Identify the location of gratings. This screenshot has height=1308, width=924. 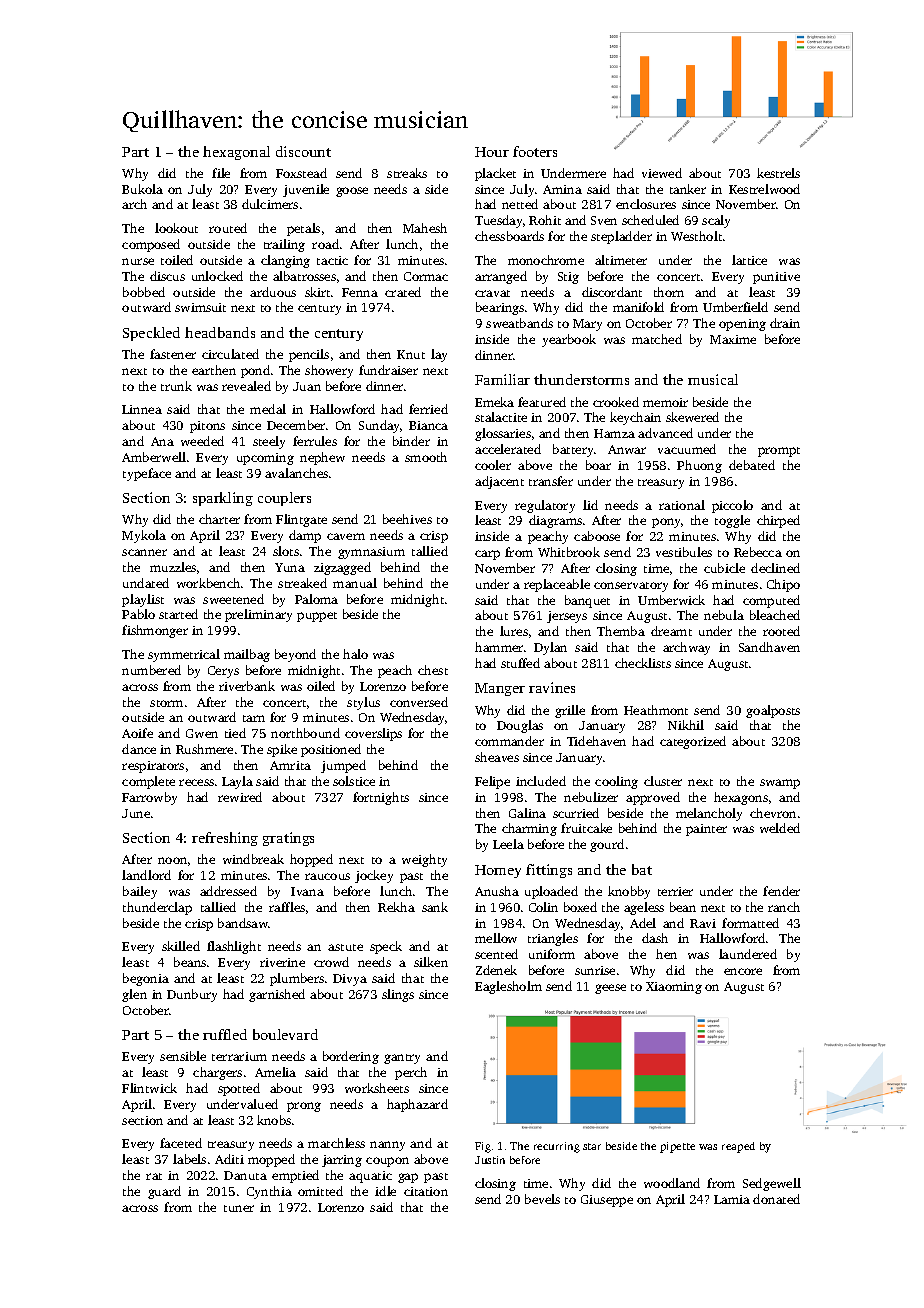
(288, 839).
